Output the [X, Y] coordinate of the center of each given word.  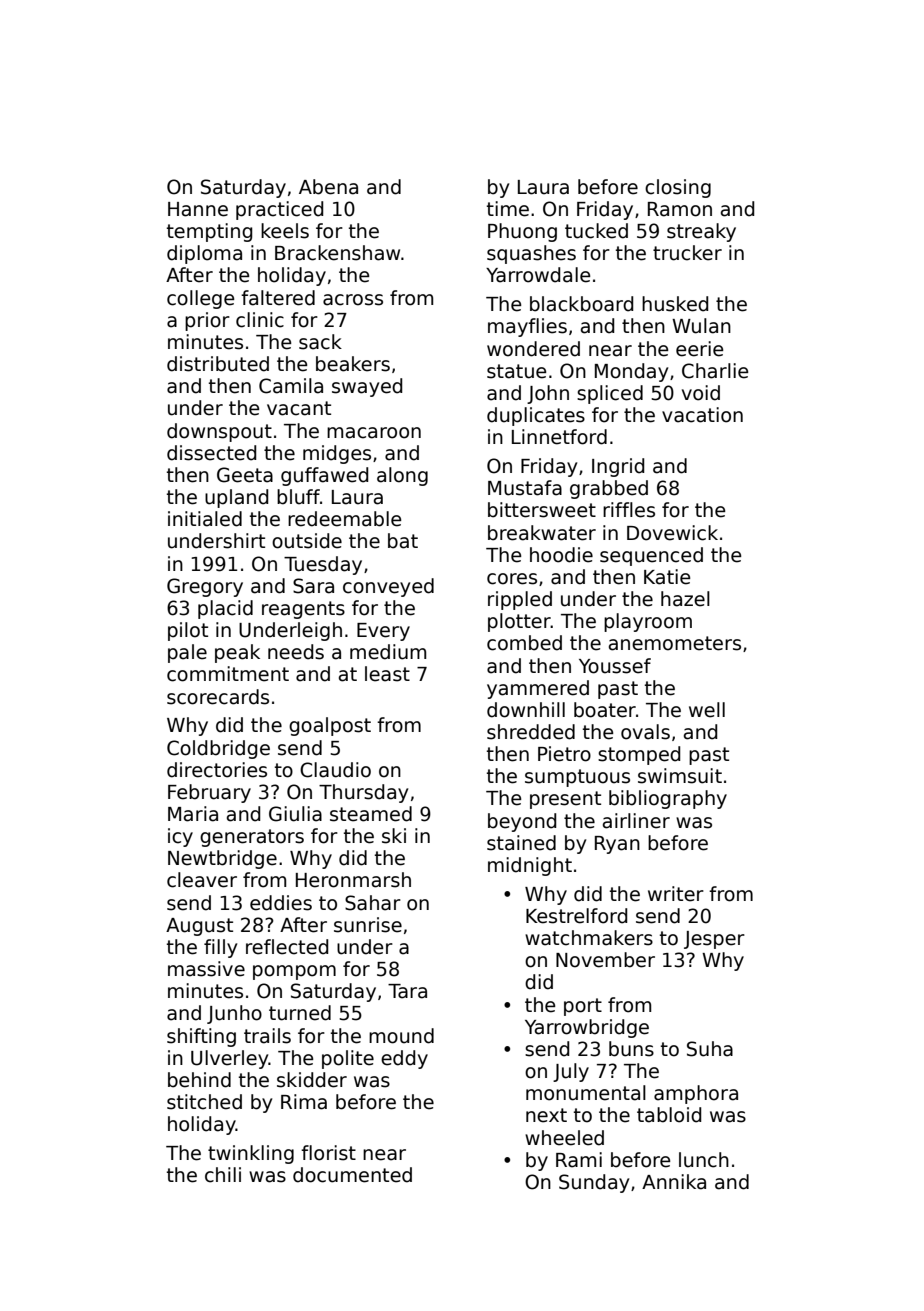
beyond [522, 822]
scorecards [218, 697]
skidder [312, 1080]
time [508, 209]
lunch [704, 1160]
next [546, 1115]
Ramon [680, 209]
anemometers [675, 643]
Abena [328, 187]
